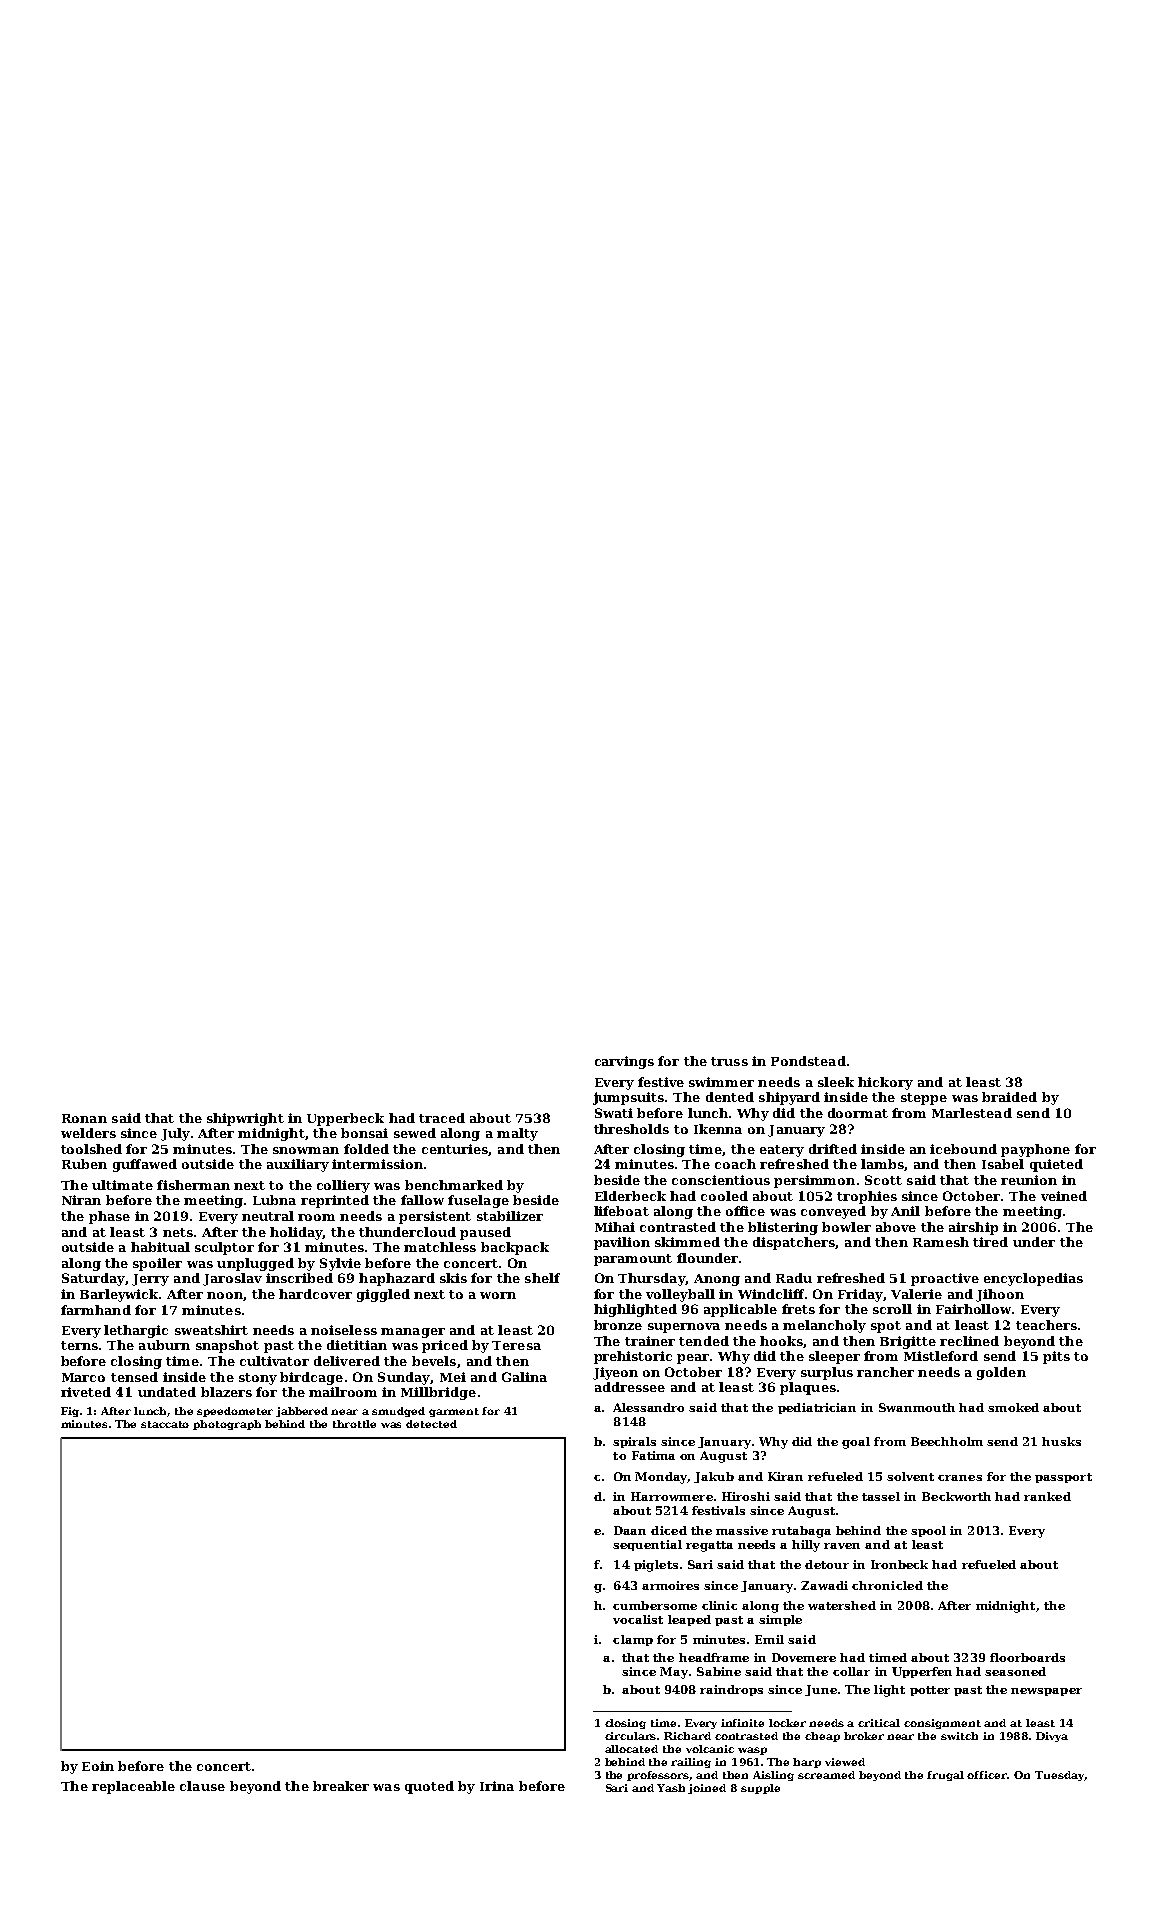  I want to click on inscribed, so click(299, 1278).
